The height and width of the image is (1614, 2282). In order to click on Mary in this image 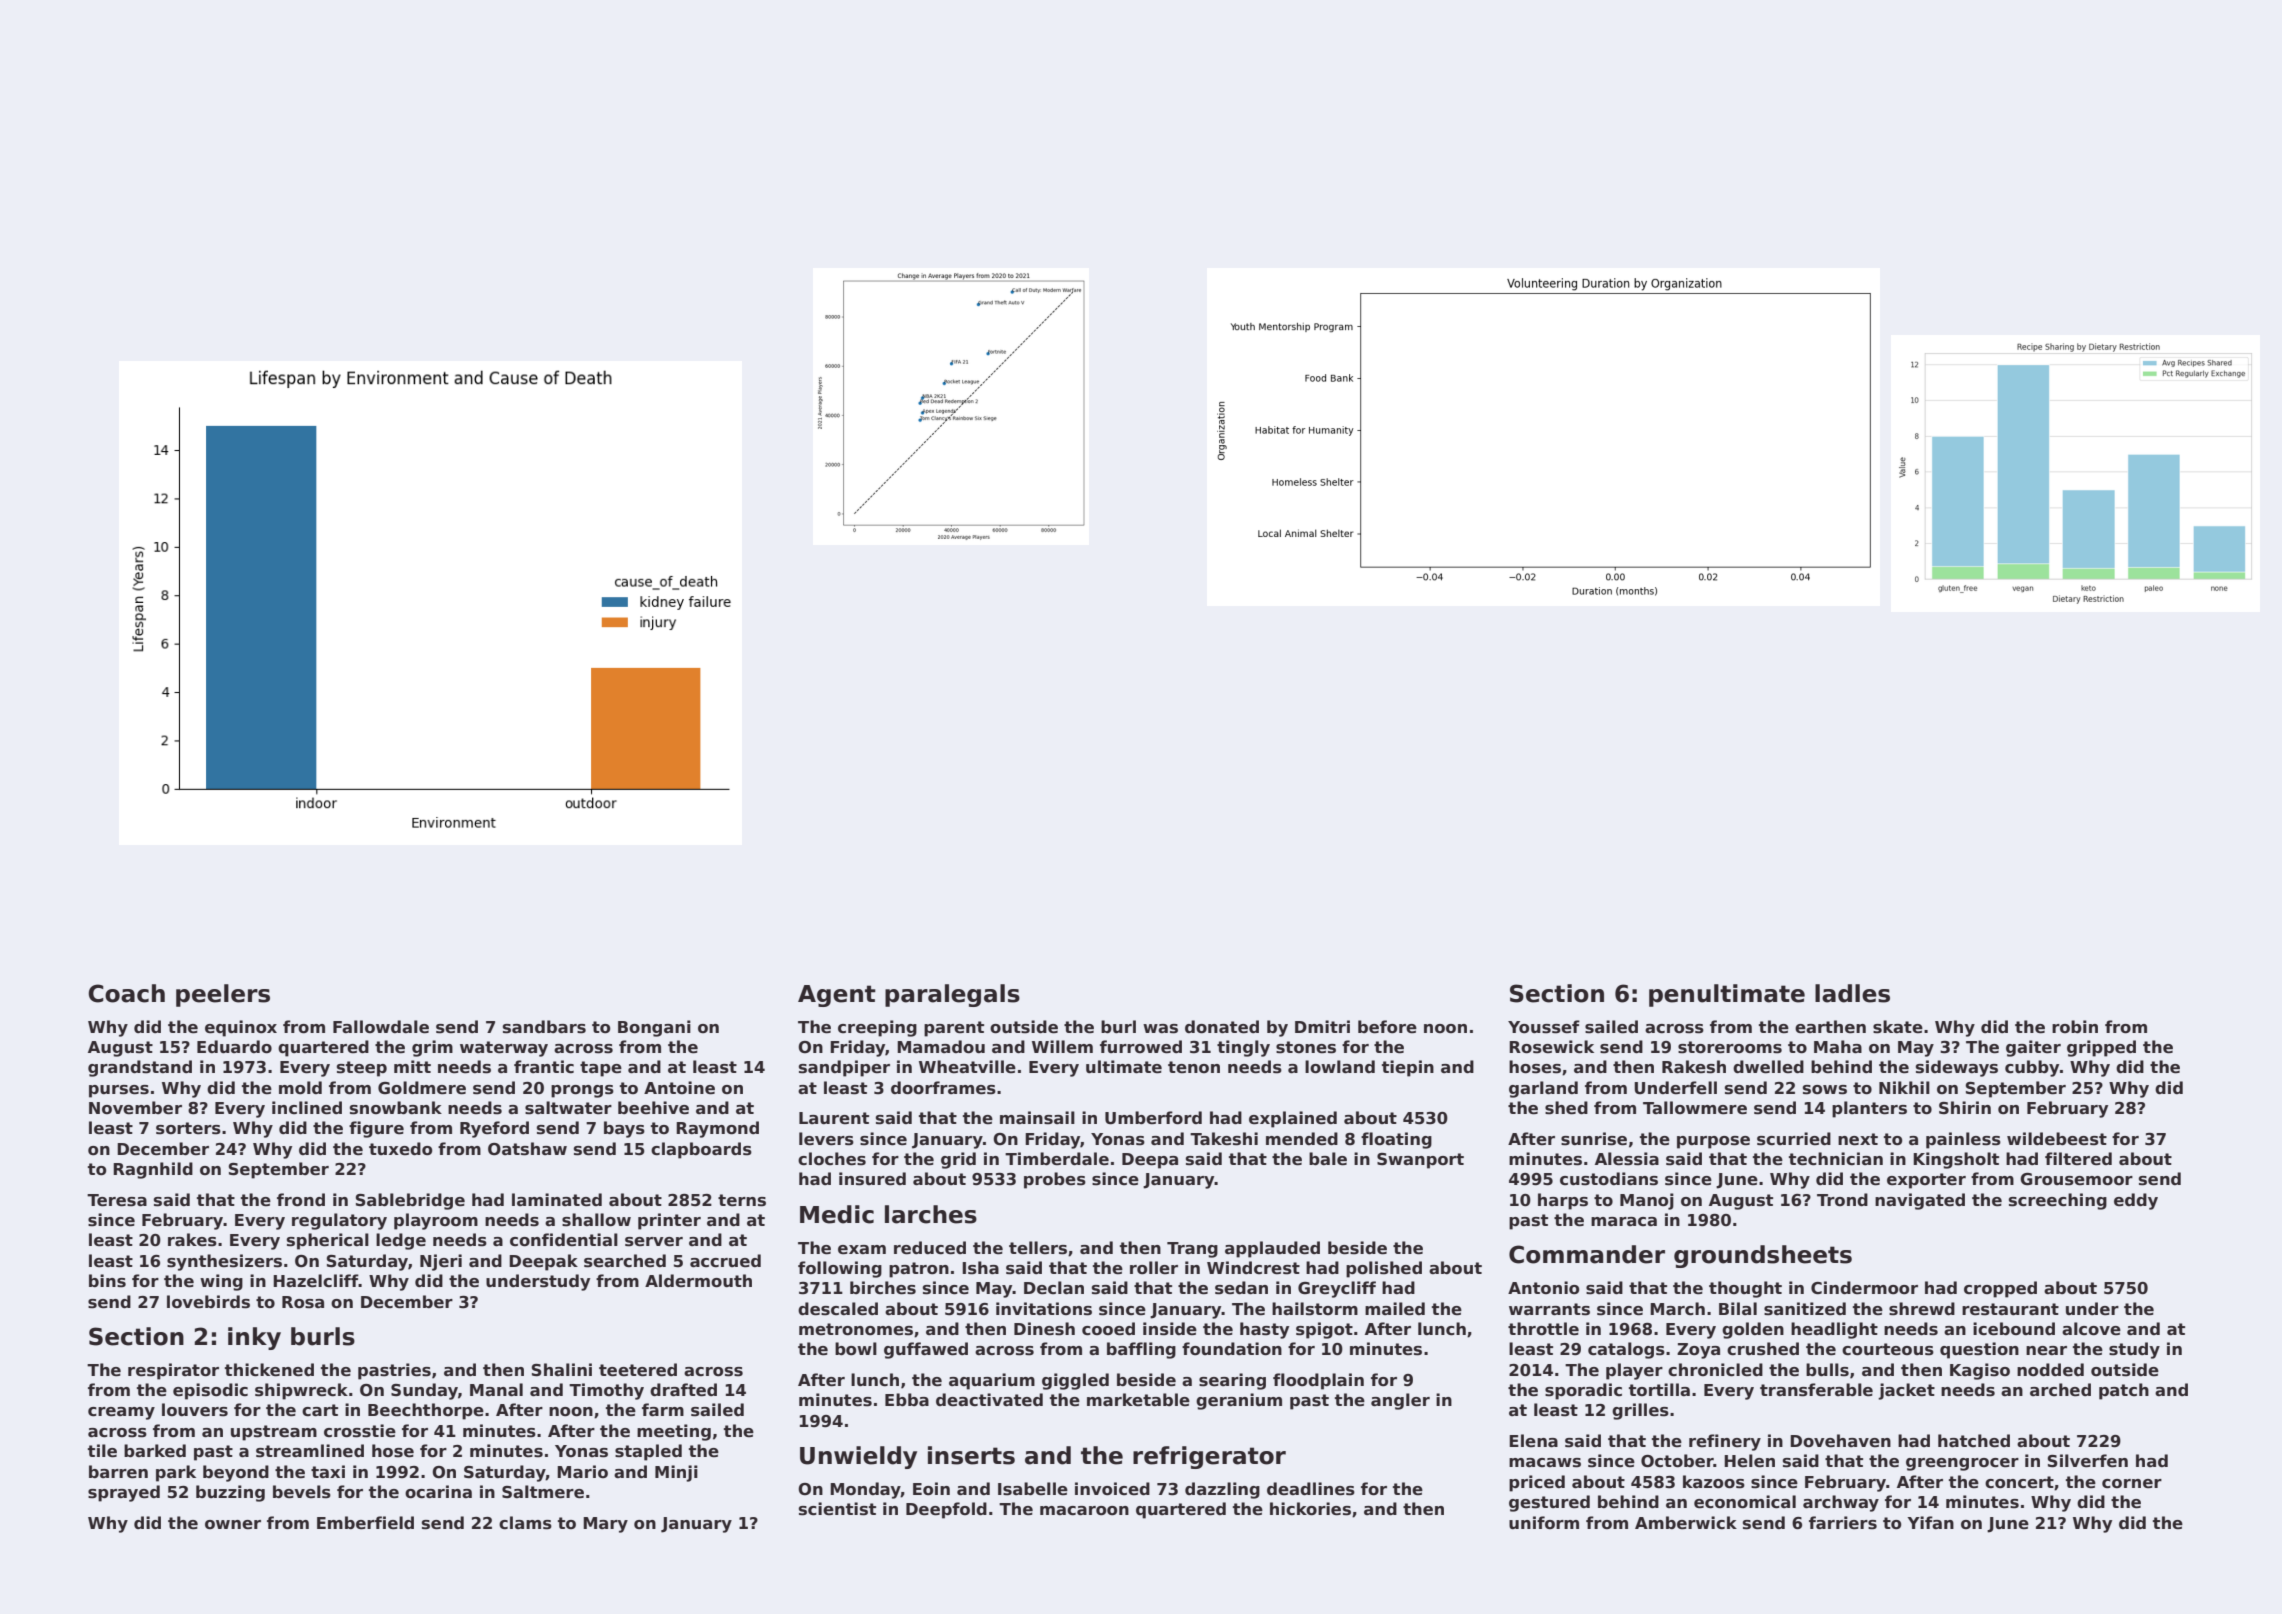, I will do `click(605, 1525)`.
